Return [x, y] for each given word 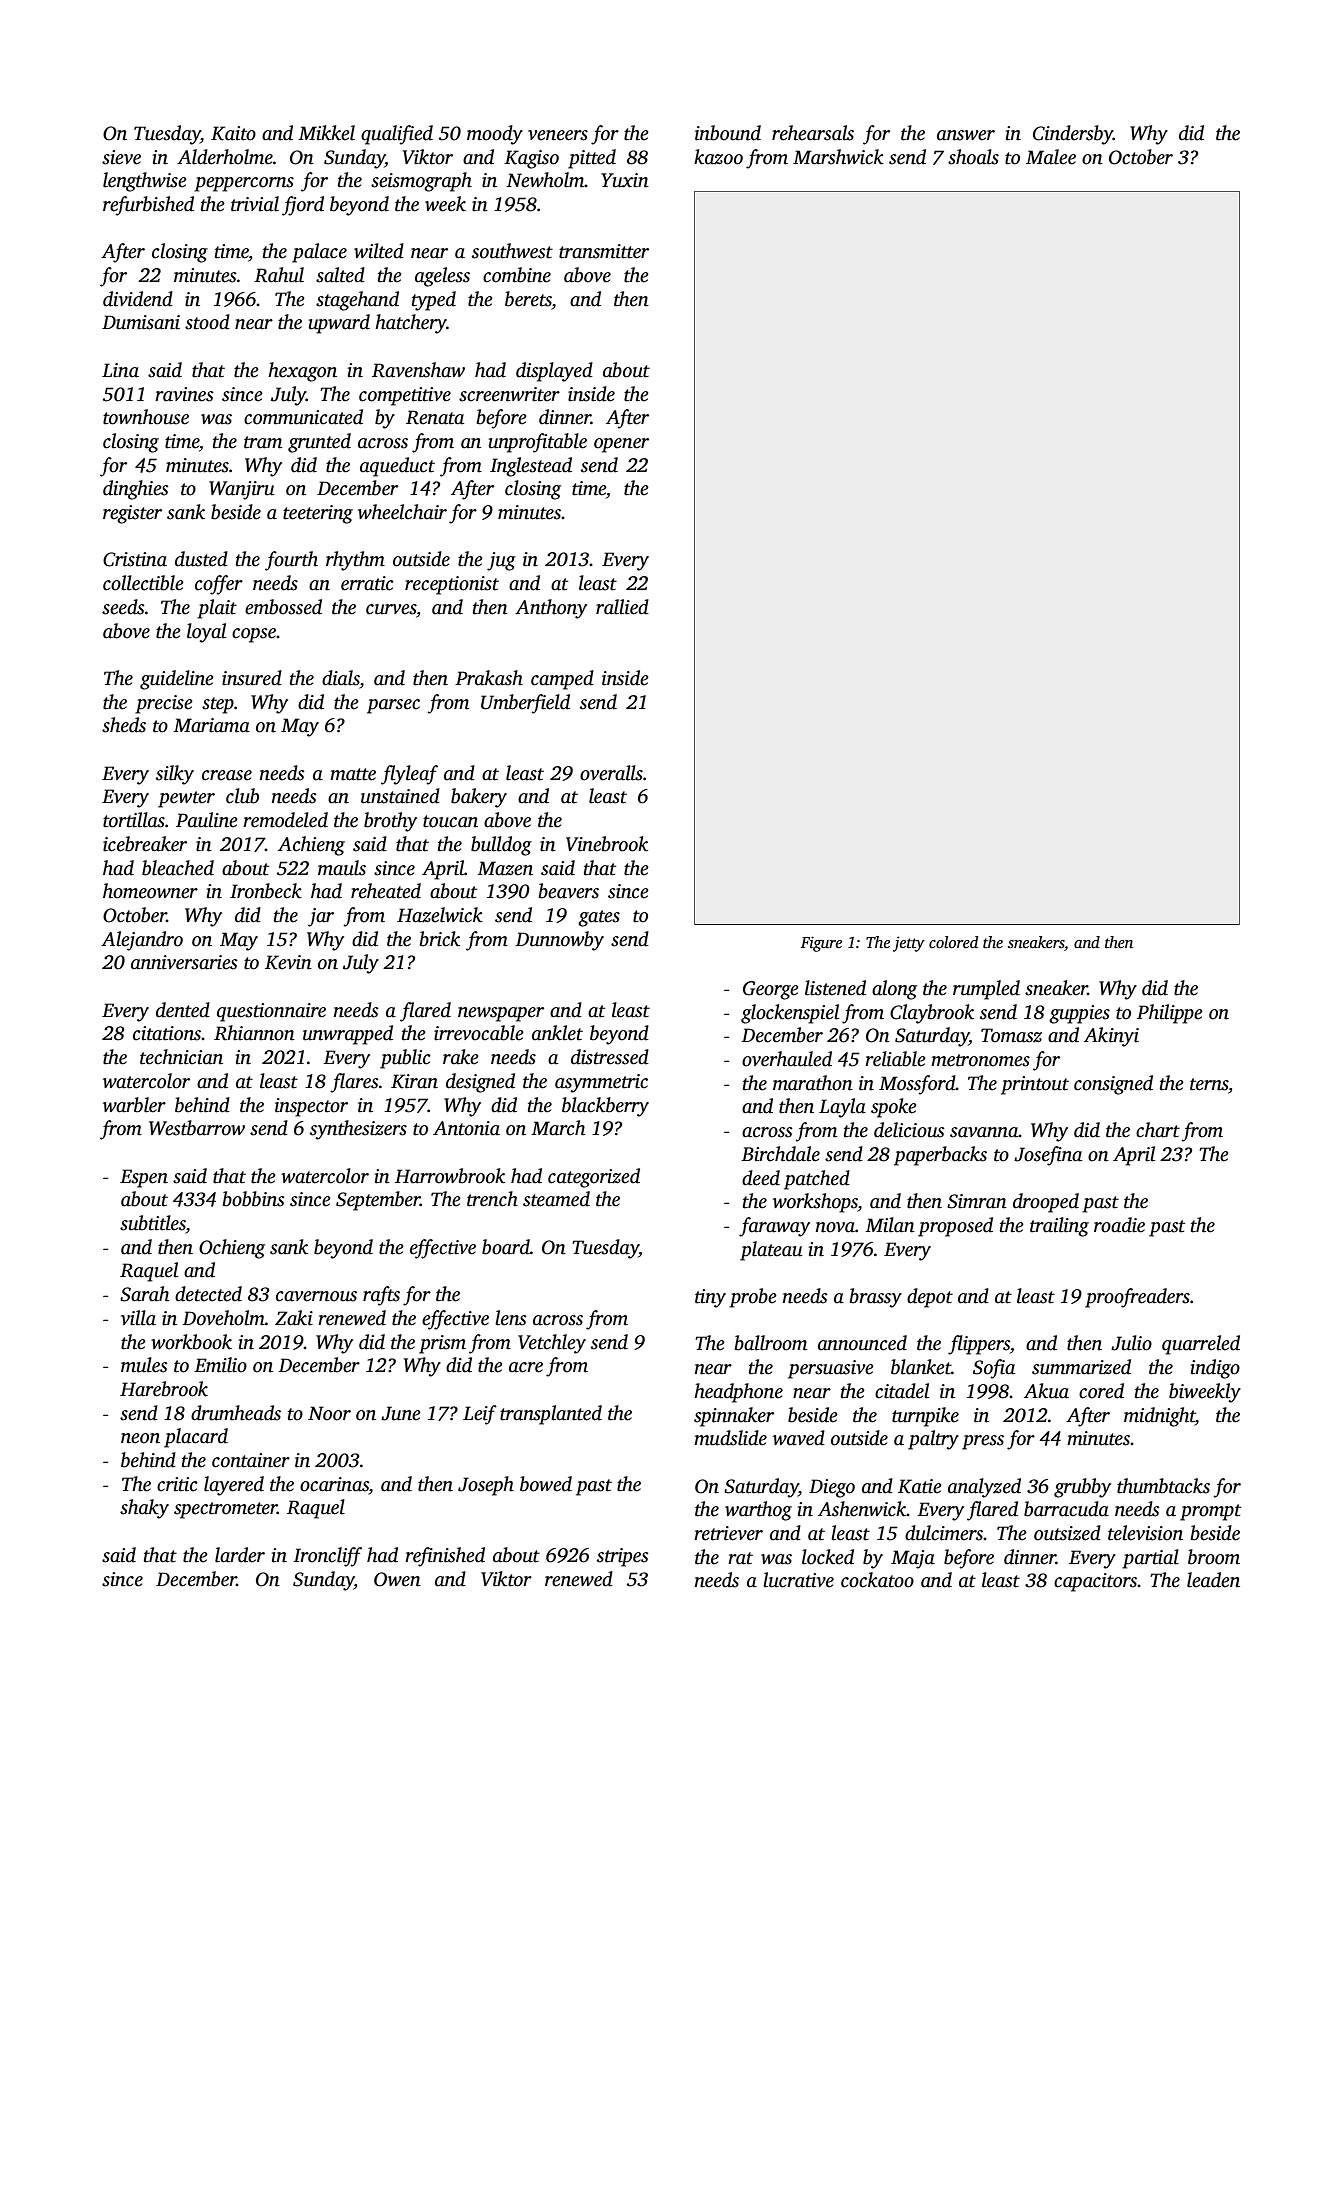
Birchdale [780, 1154]
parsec [393, 706]
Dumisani [141, 322]
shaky [144, 1509]
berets [528, 299]
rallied [622, 607]
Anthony [551, 609]
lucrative [798, 1580]
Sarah [144, 1294]
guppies [1079, 1014]
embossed [283, 607]
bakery [479, 798]
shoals [973, 157]
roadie [1119, 1225]
